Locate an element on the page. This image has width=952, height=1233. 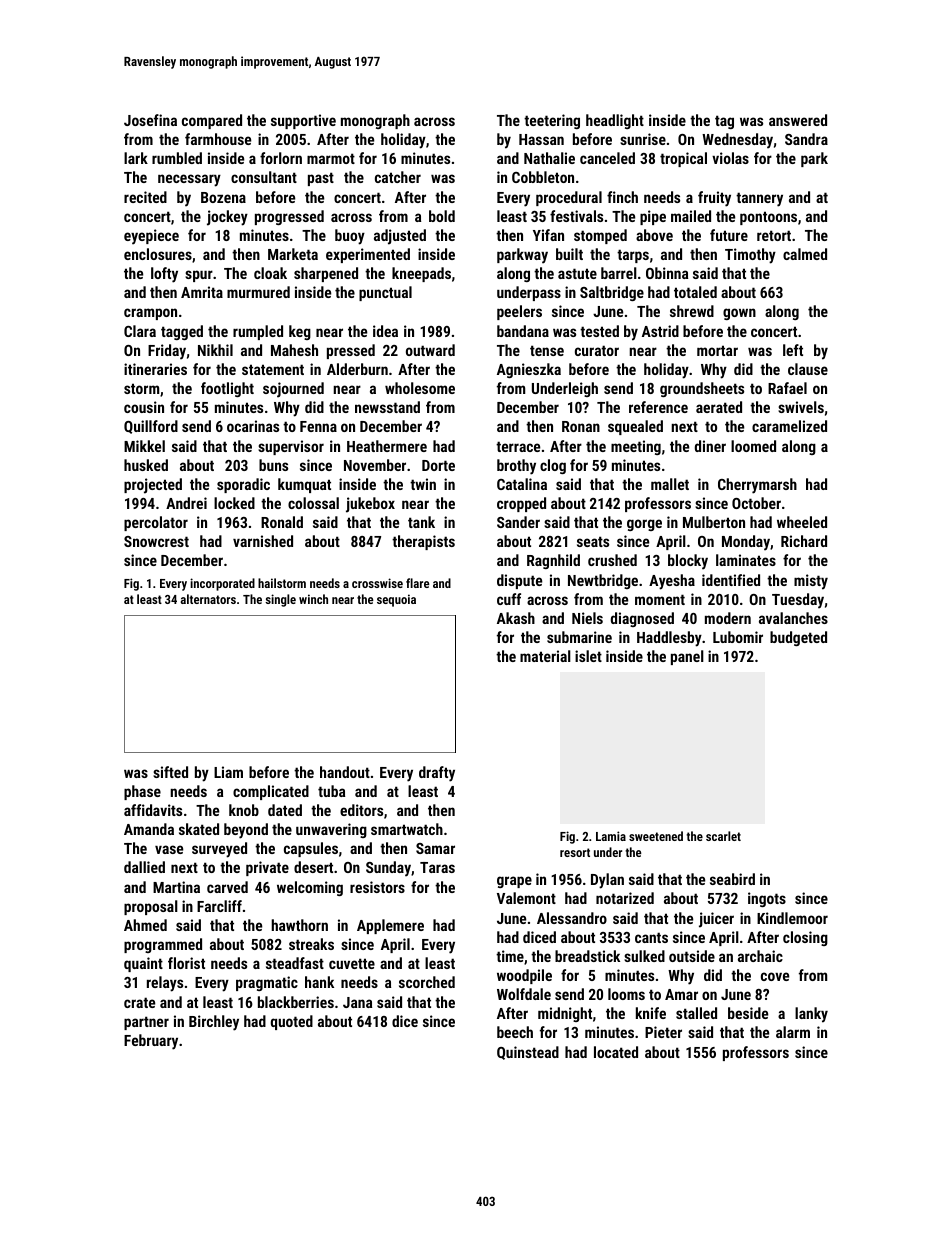
winch is located at coordinates (313, 599).
